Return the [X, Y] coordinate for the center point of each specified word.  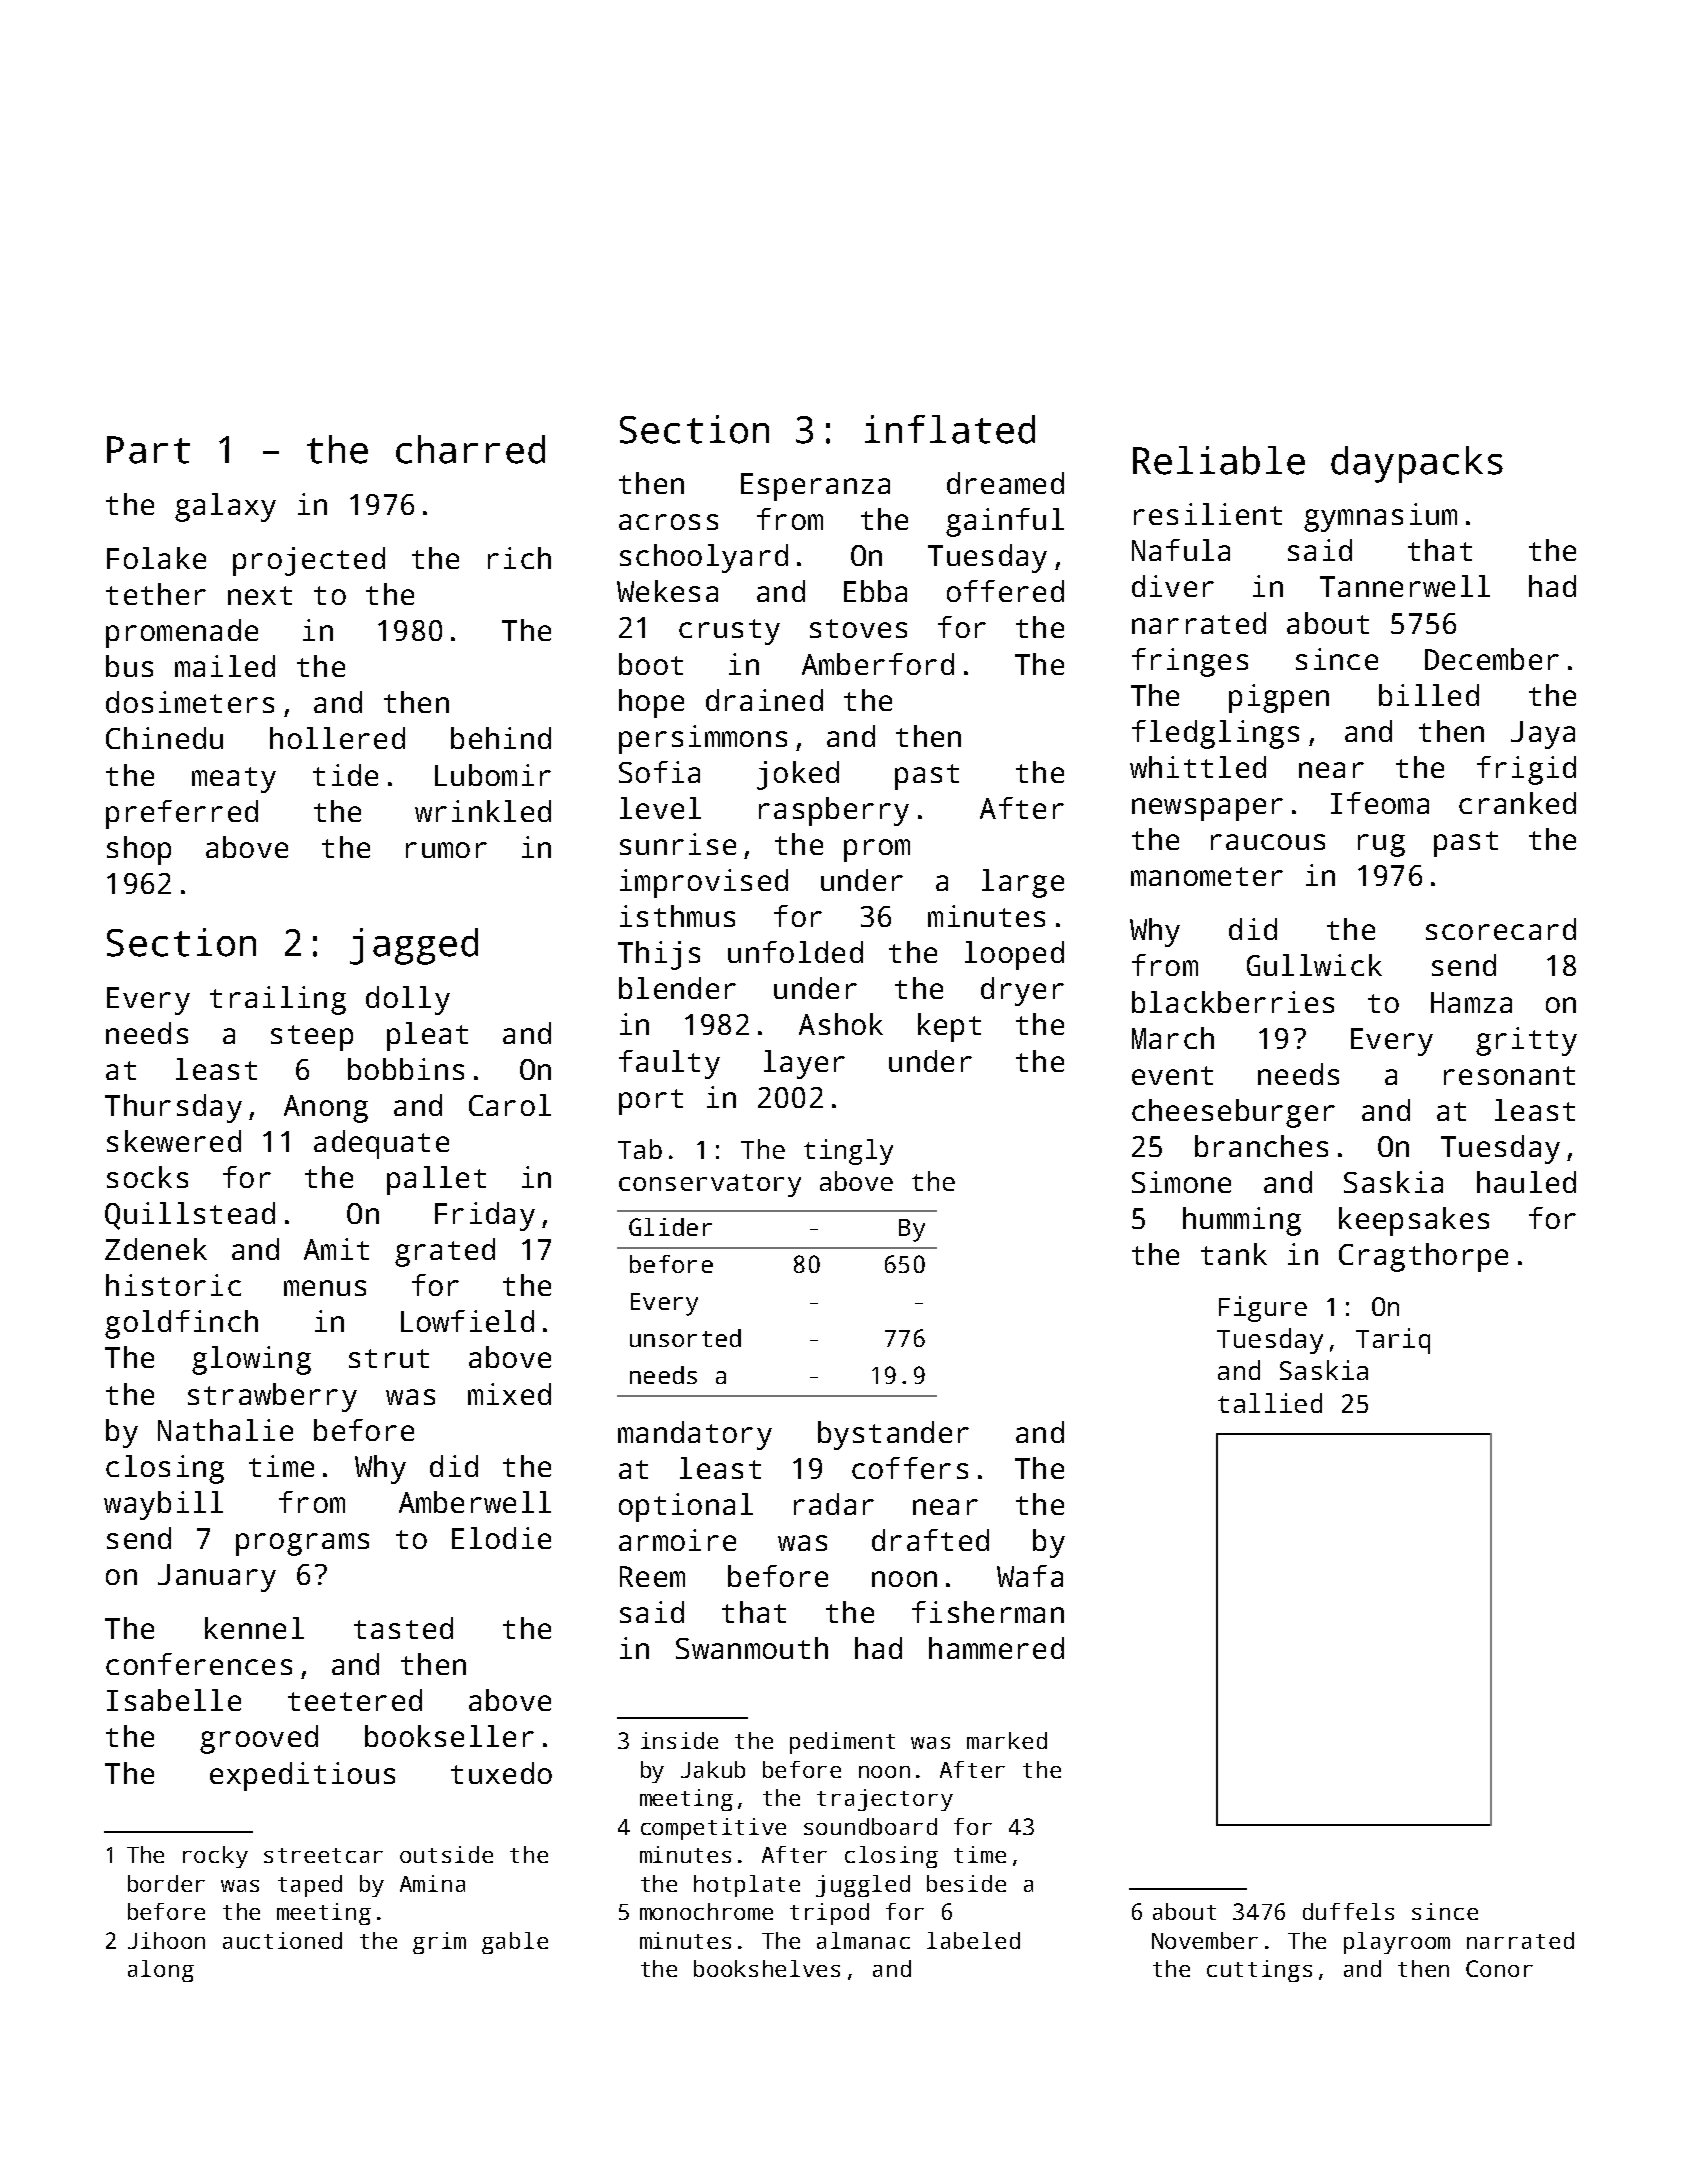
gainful [1005, 522]
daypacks [1417, 464]
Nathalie [225, 1430]
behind [501, 738]
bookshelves [767, 1968]
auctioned [282, 1940]
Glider [670, 1227]
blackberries [1233, 1002]
